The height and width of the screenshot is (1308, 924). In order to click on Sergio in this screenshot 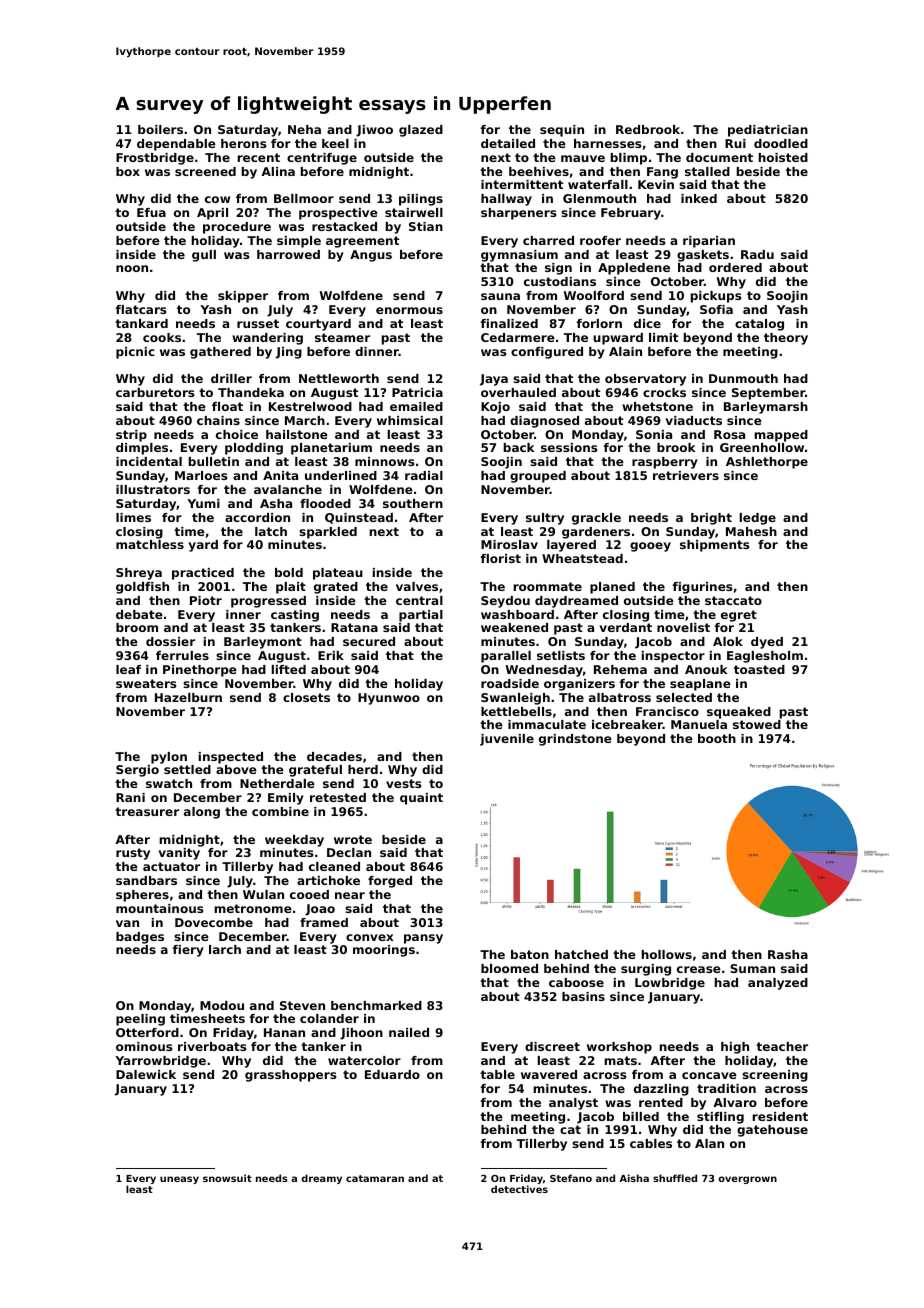, I will do `click(137, 771)`.
